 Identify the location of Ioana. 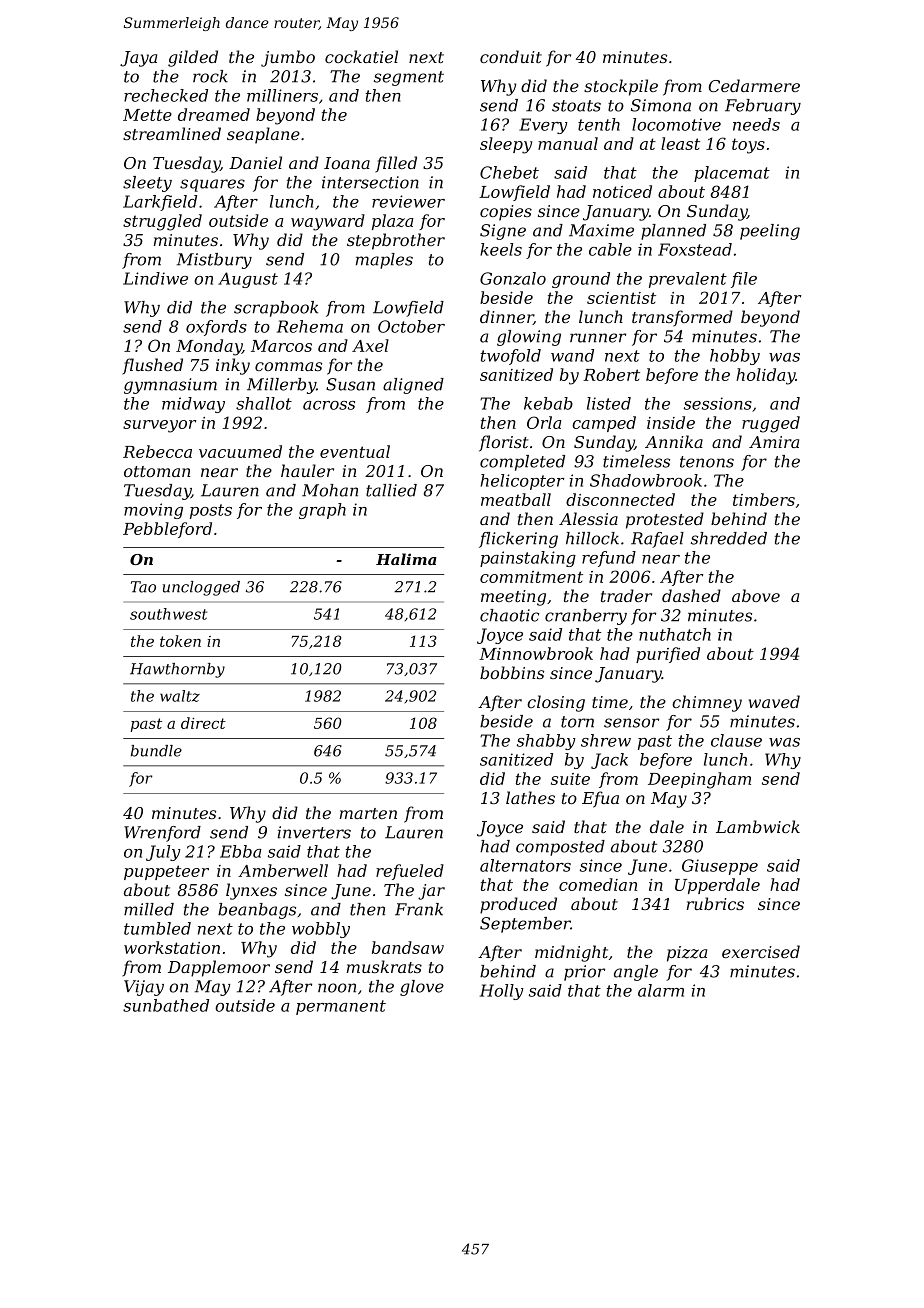
(347, 163).
